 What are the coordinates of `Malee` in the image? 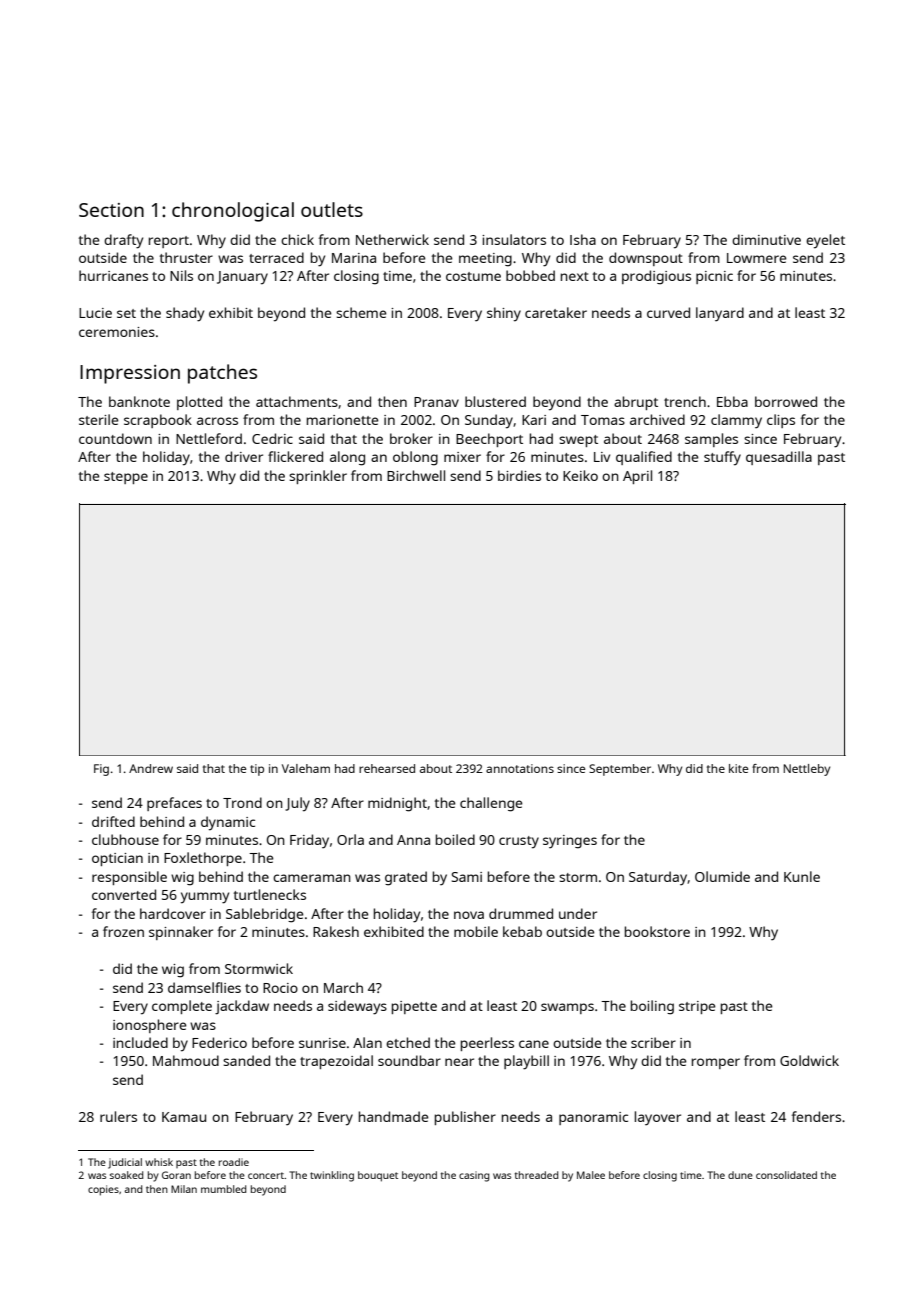 It's located at (591, 1175).
